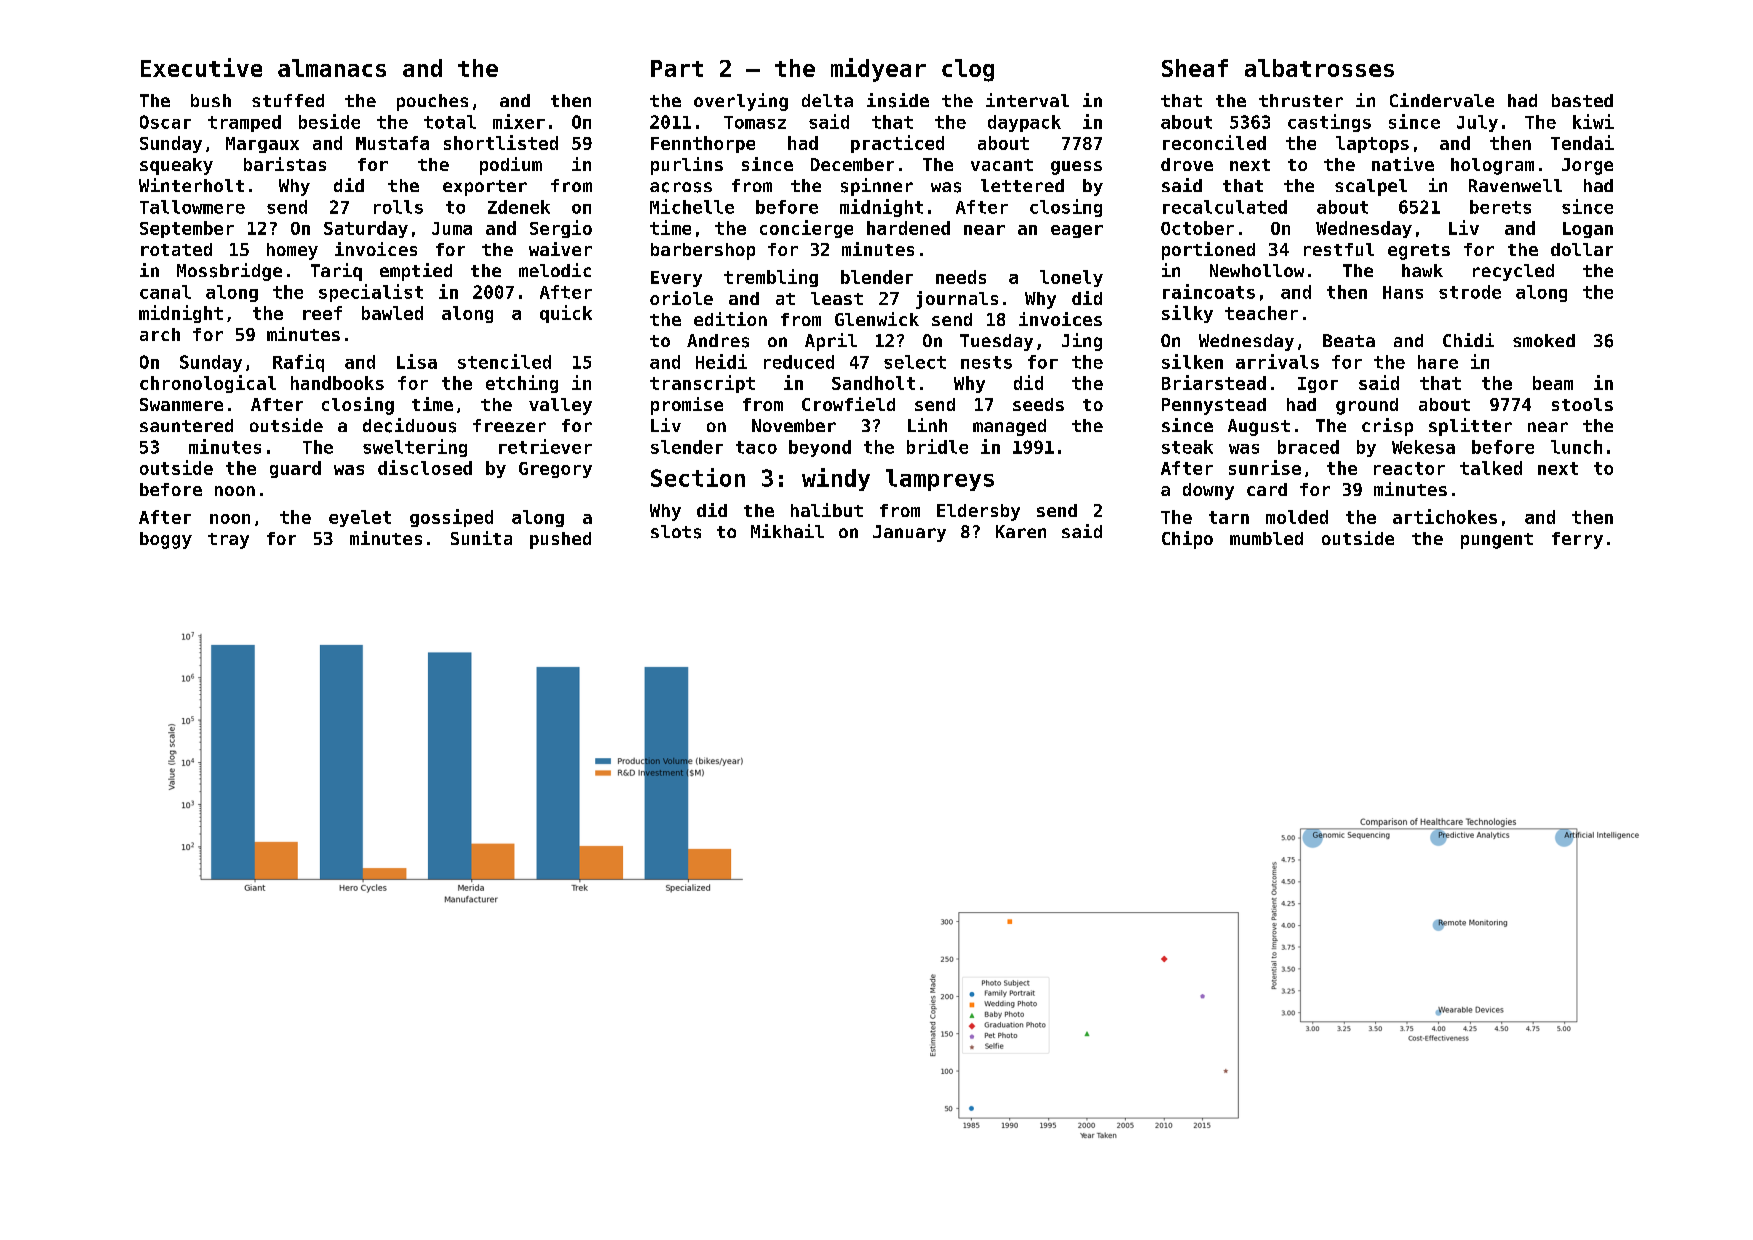  I want to click on clog, so click(968, 70).
